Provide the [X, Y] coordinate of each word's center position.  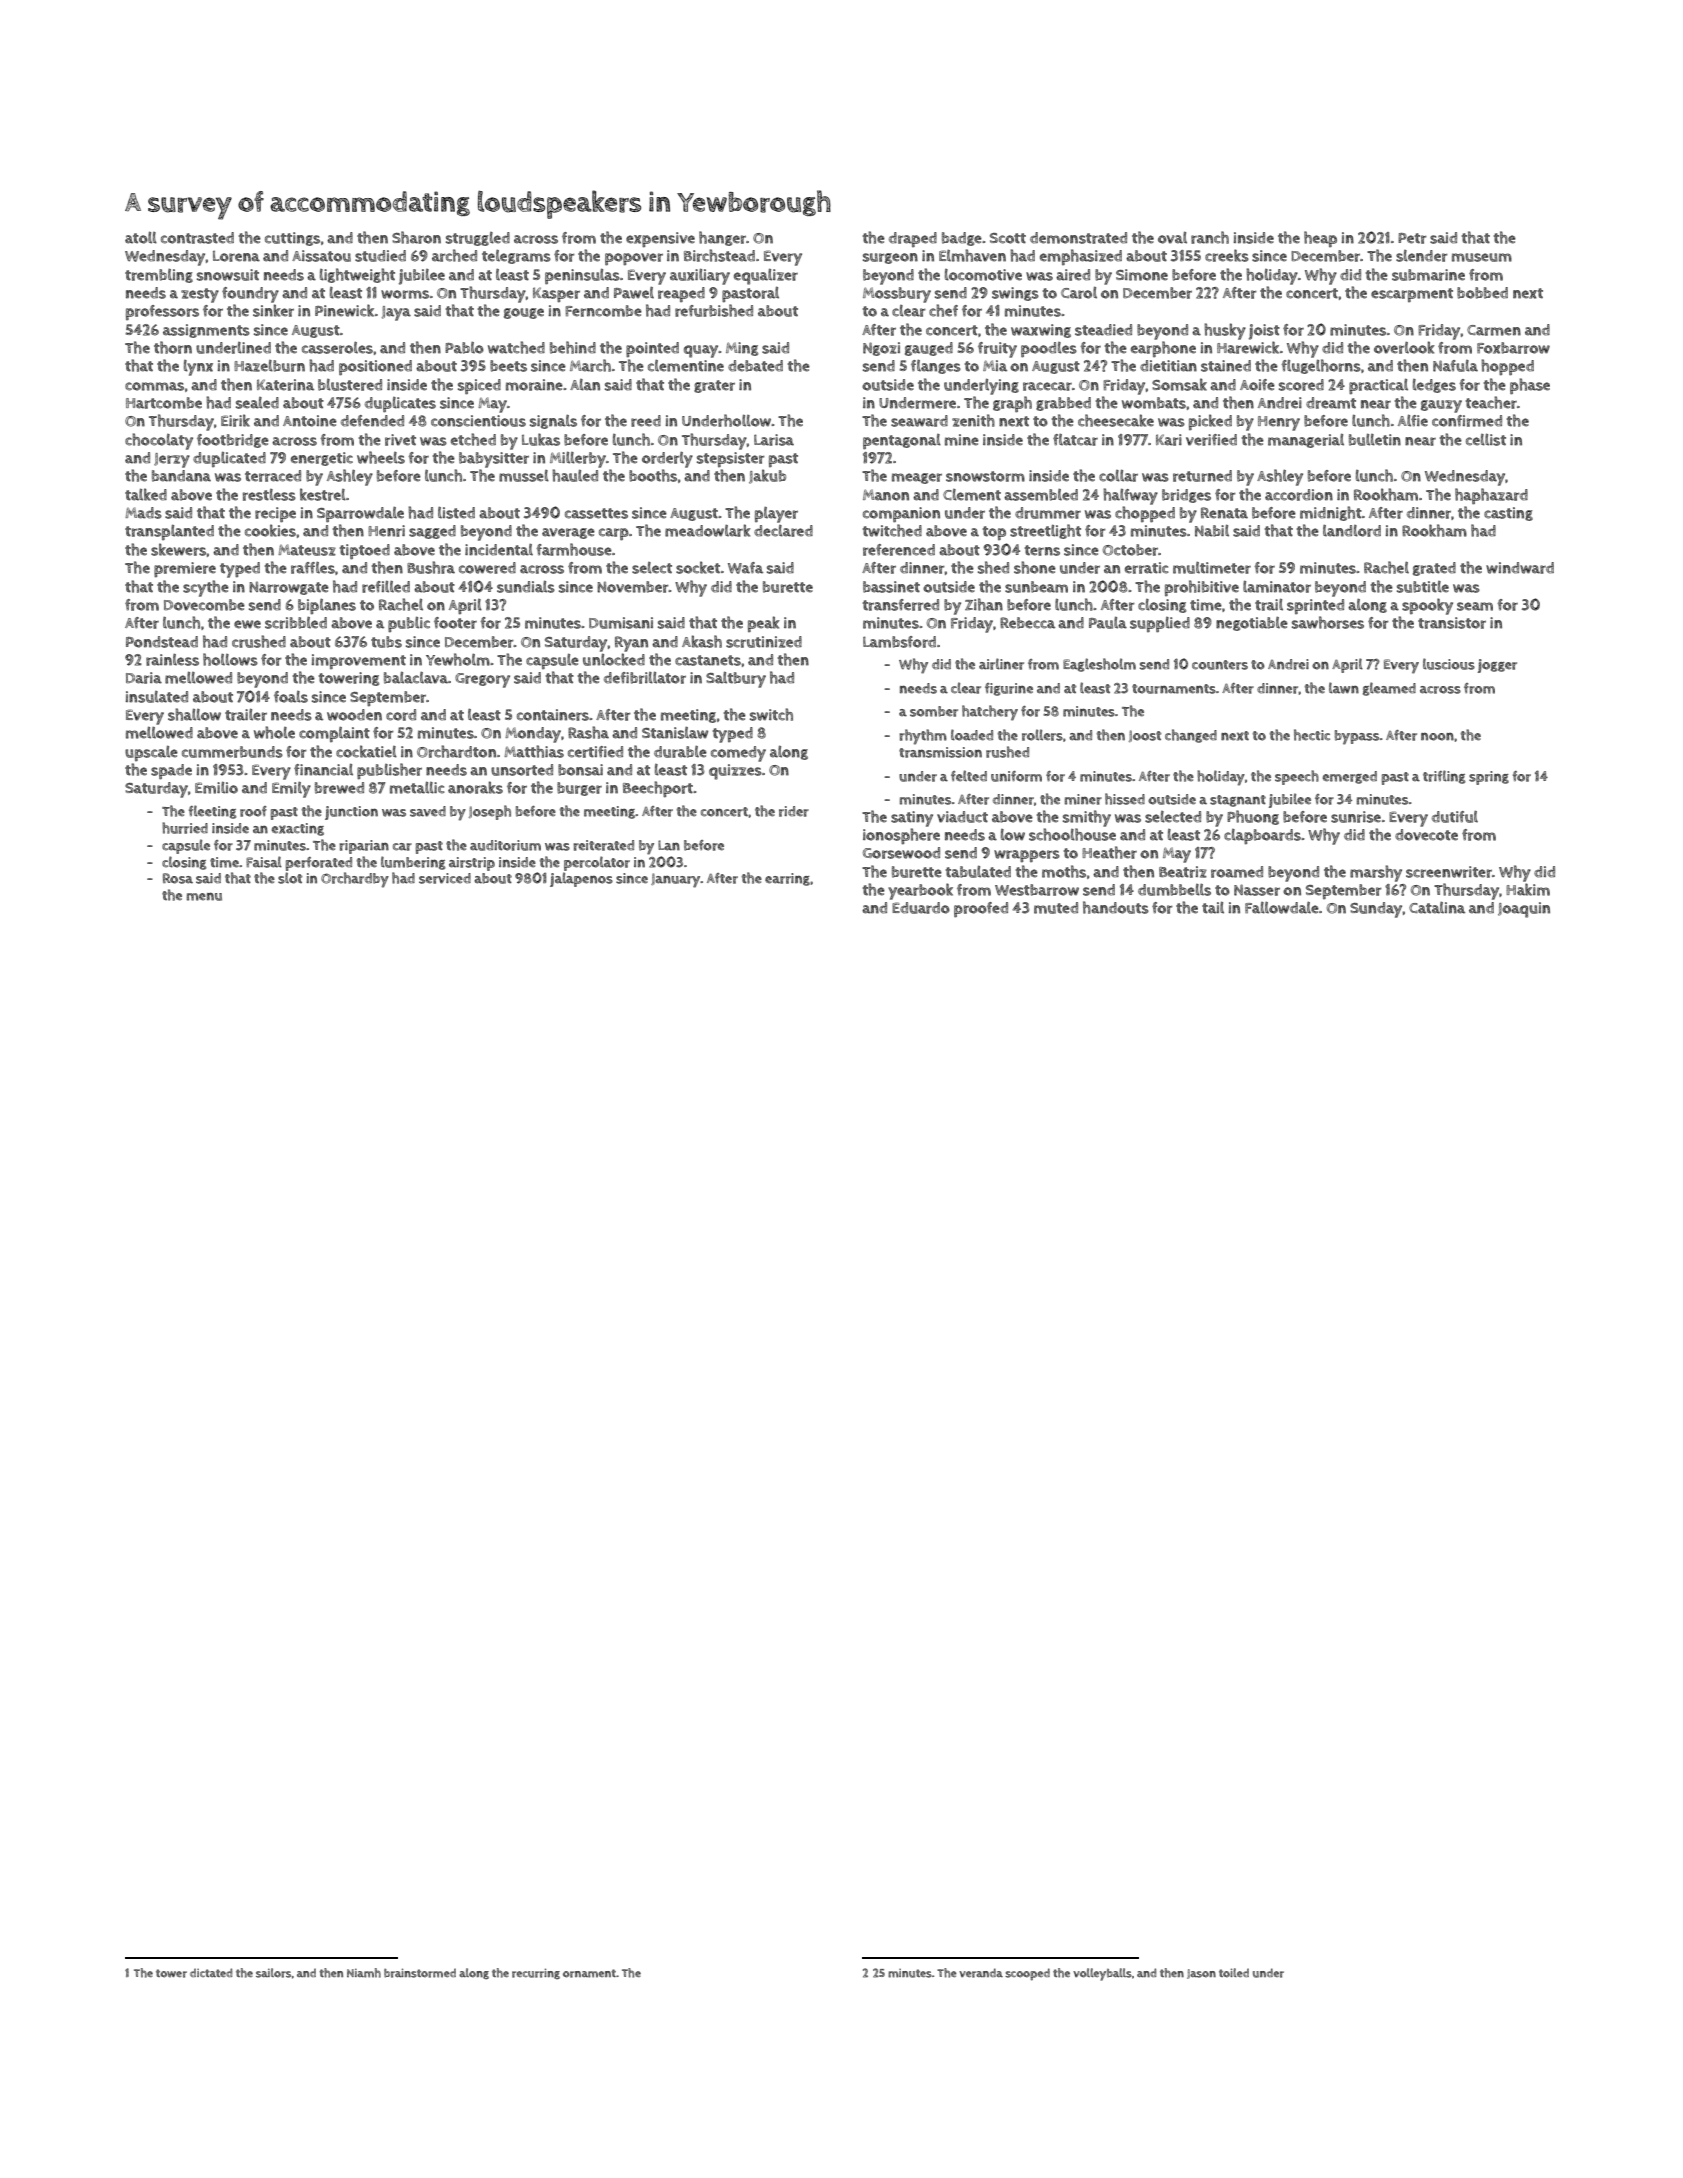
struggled [478, 239]
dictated [211, 1972]
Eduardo [921, 908]
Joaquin [1524, 910]
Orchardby [355, 880]
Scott [1008, 238]
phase [1530, 386]
